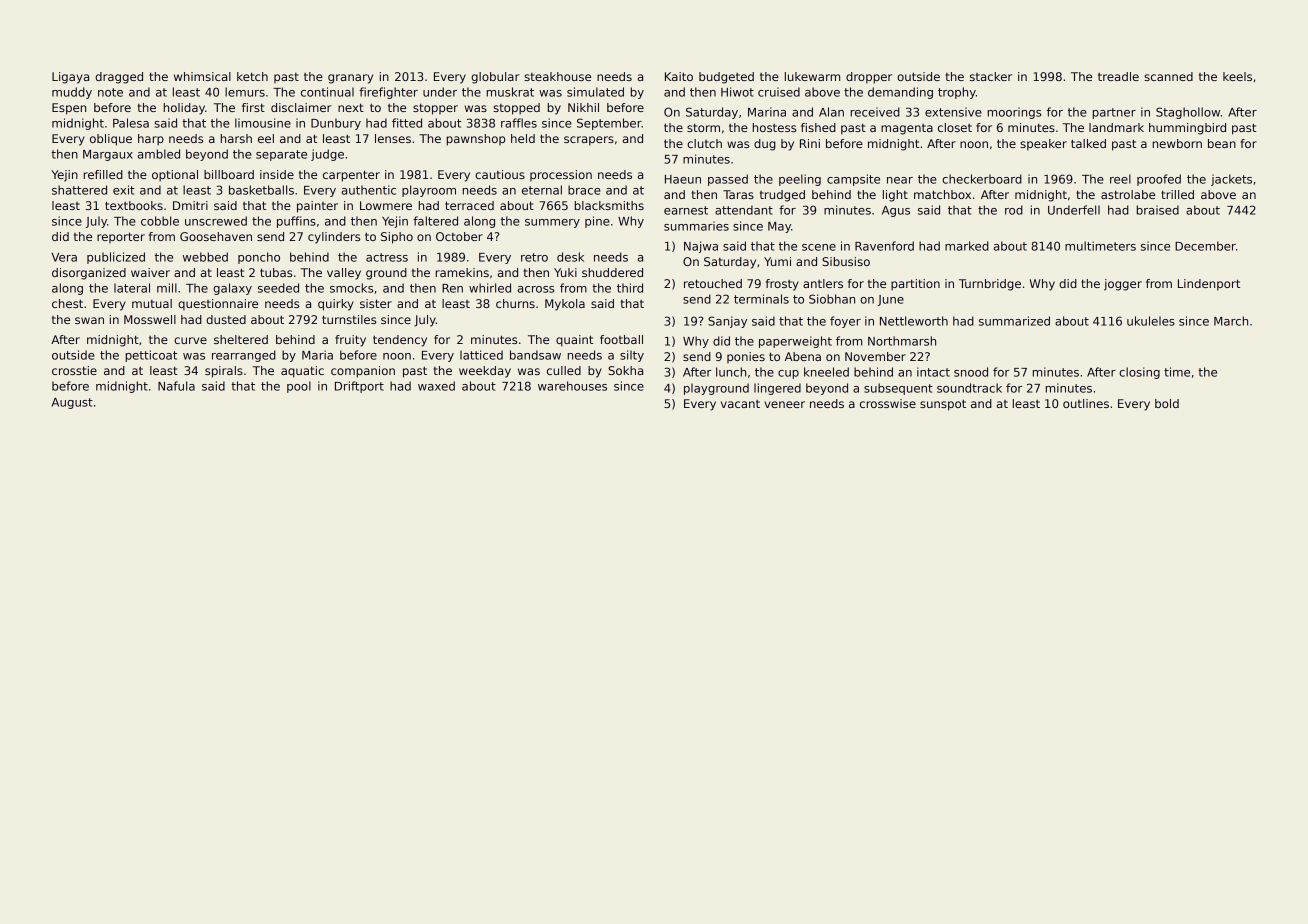 The width and height of the screenshot is (1308, 924). Describe the element at coordinates (111, 140) in the screenshot. I see `oblique` at that location.
